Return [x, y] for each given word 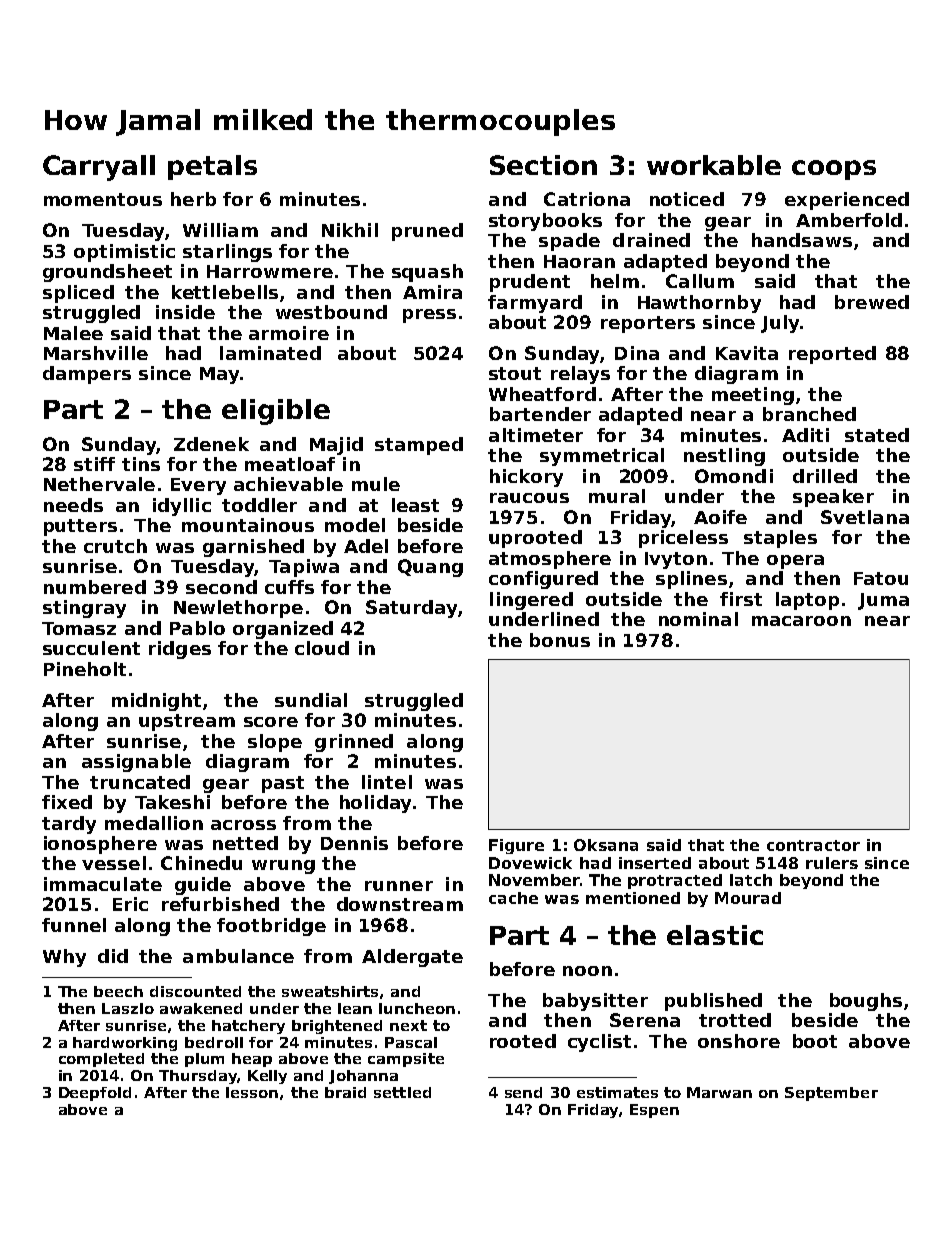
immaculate [103, 884]
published [713, 1002]
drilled [825, 476]
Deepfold [95, 1094]
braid [345, 1092]
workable [714, 165]
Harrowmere [270, 271]
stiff [94, 464]
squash [427, 273]
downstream [400, 904]
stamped [419, 446]
